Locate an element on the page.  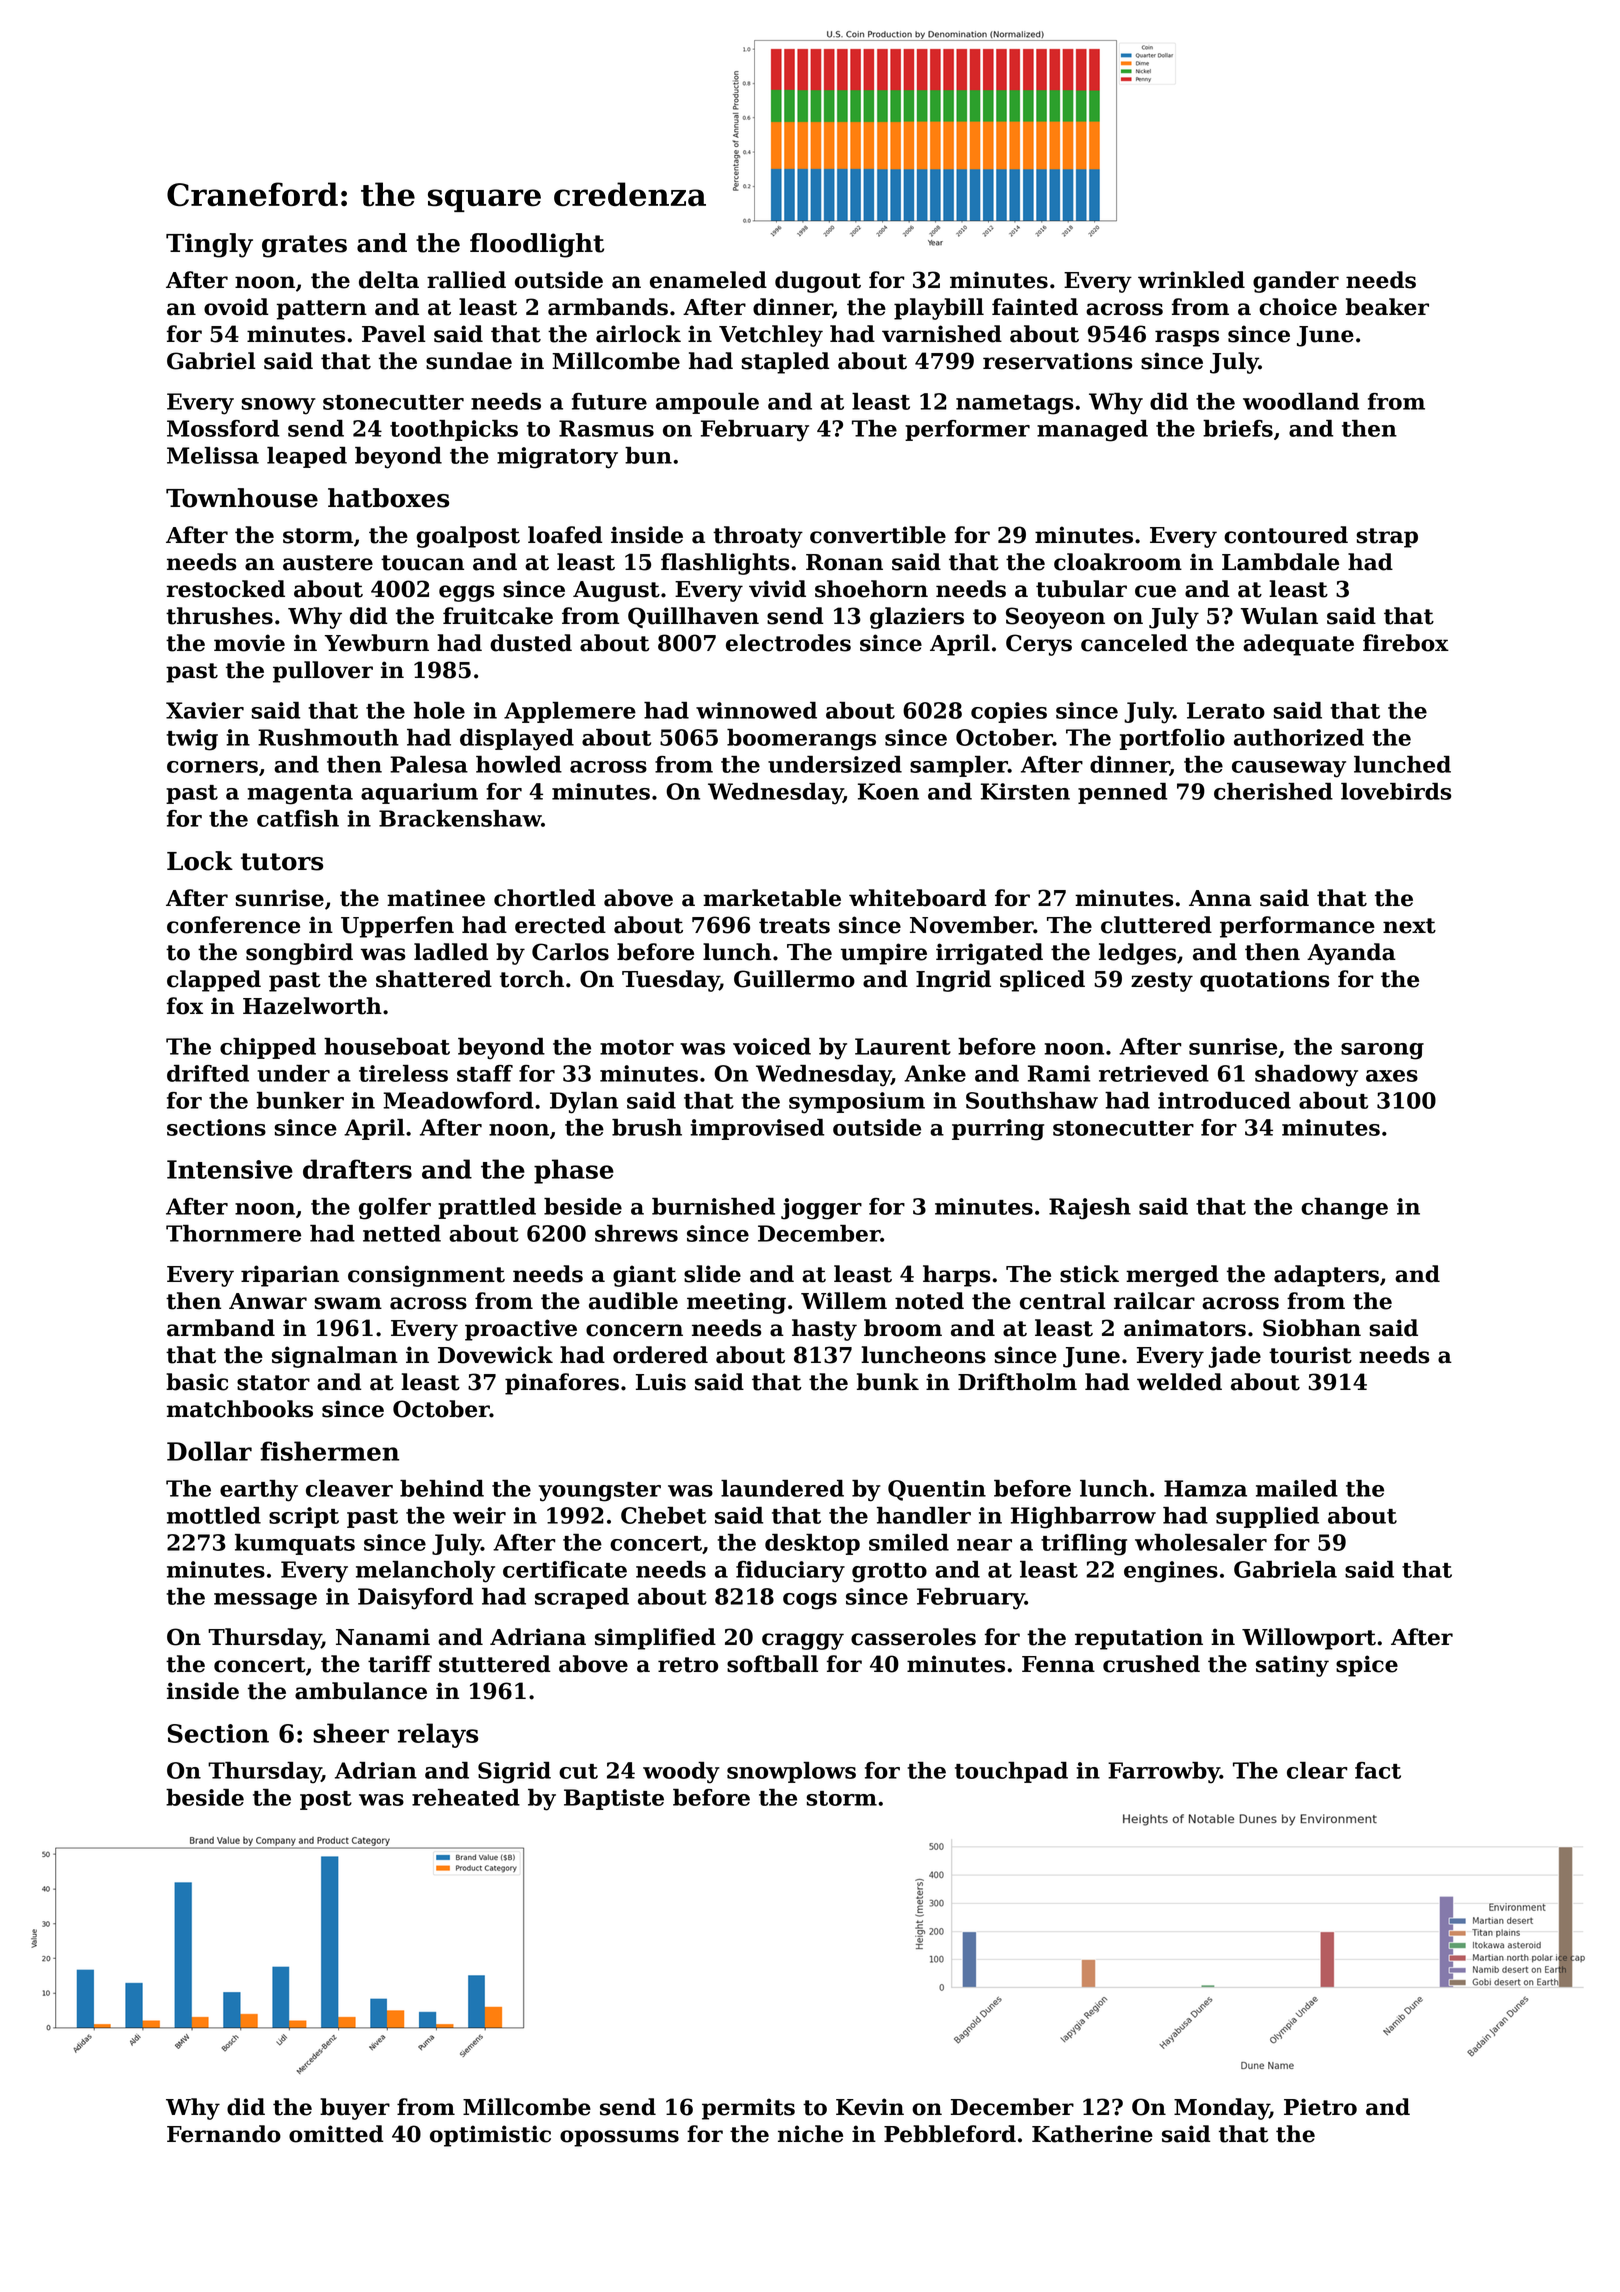
Pietro is located at coordinates (1320, 2107).
